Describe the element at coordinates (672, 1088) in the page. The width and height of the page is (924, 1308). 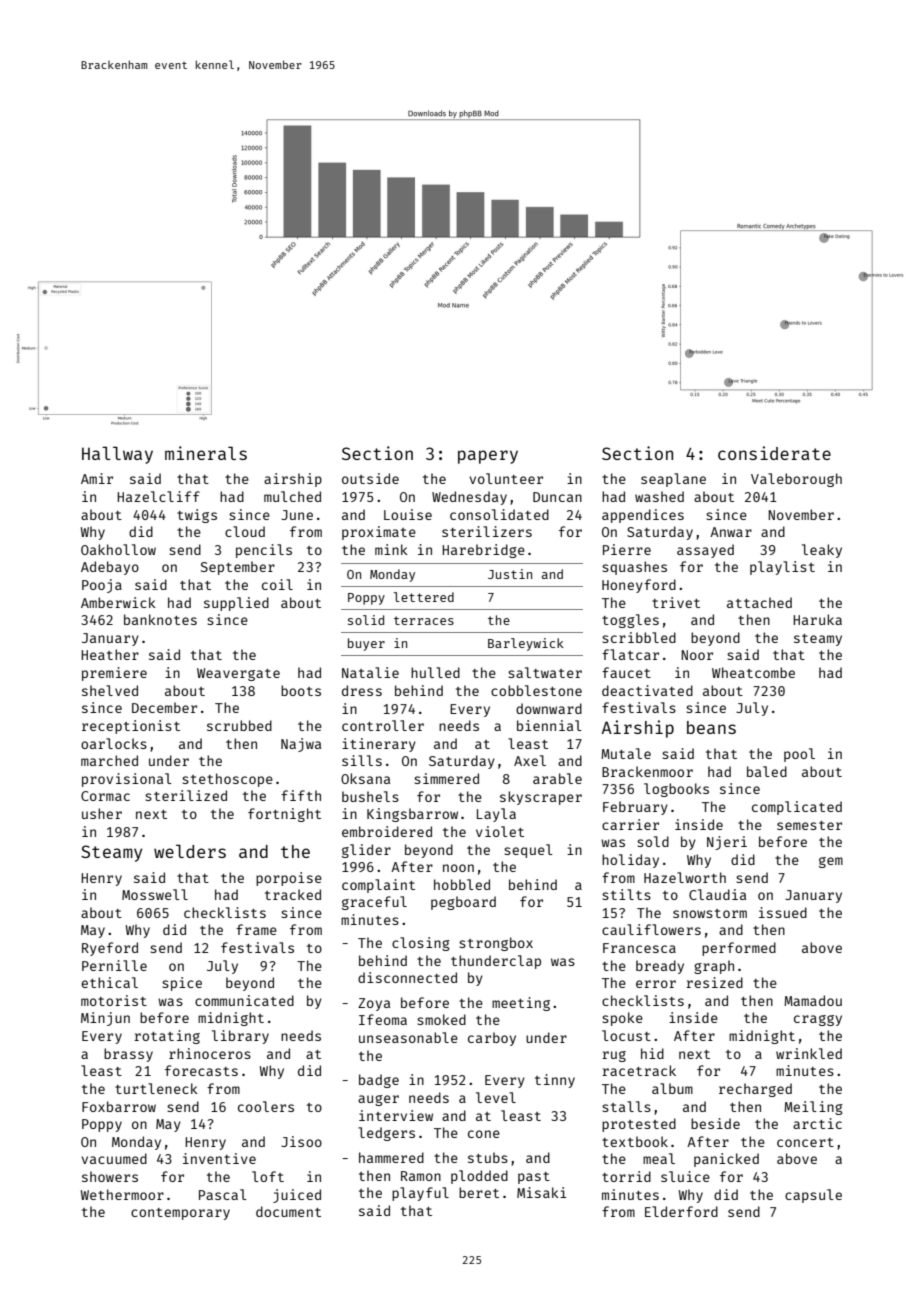
I see `album` at that location.
